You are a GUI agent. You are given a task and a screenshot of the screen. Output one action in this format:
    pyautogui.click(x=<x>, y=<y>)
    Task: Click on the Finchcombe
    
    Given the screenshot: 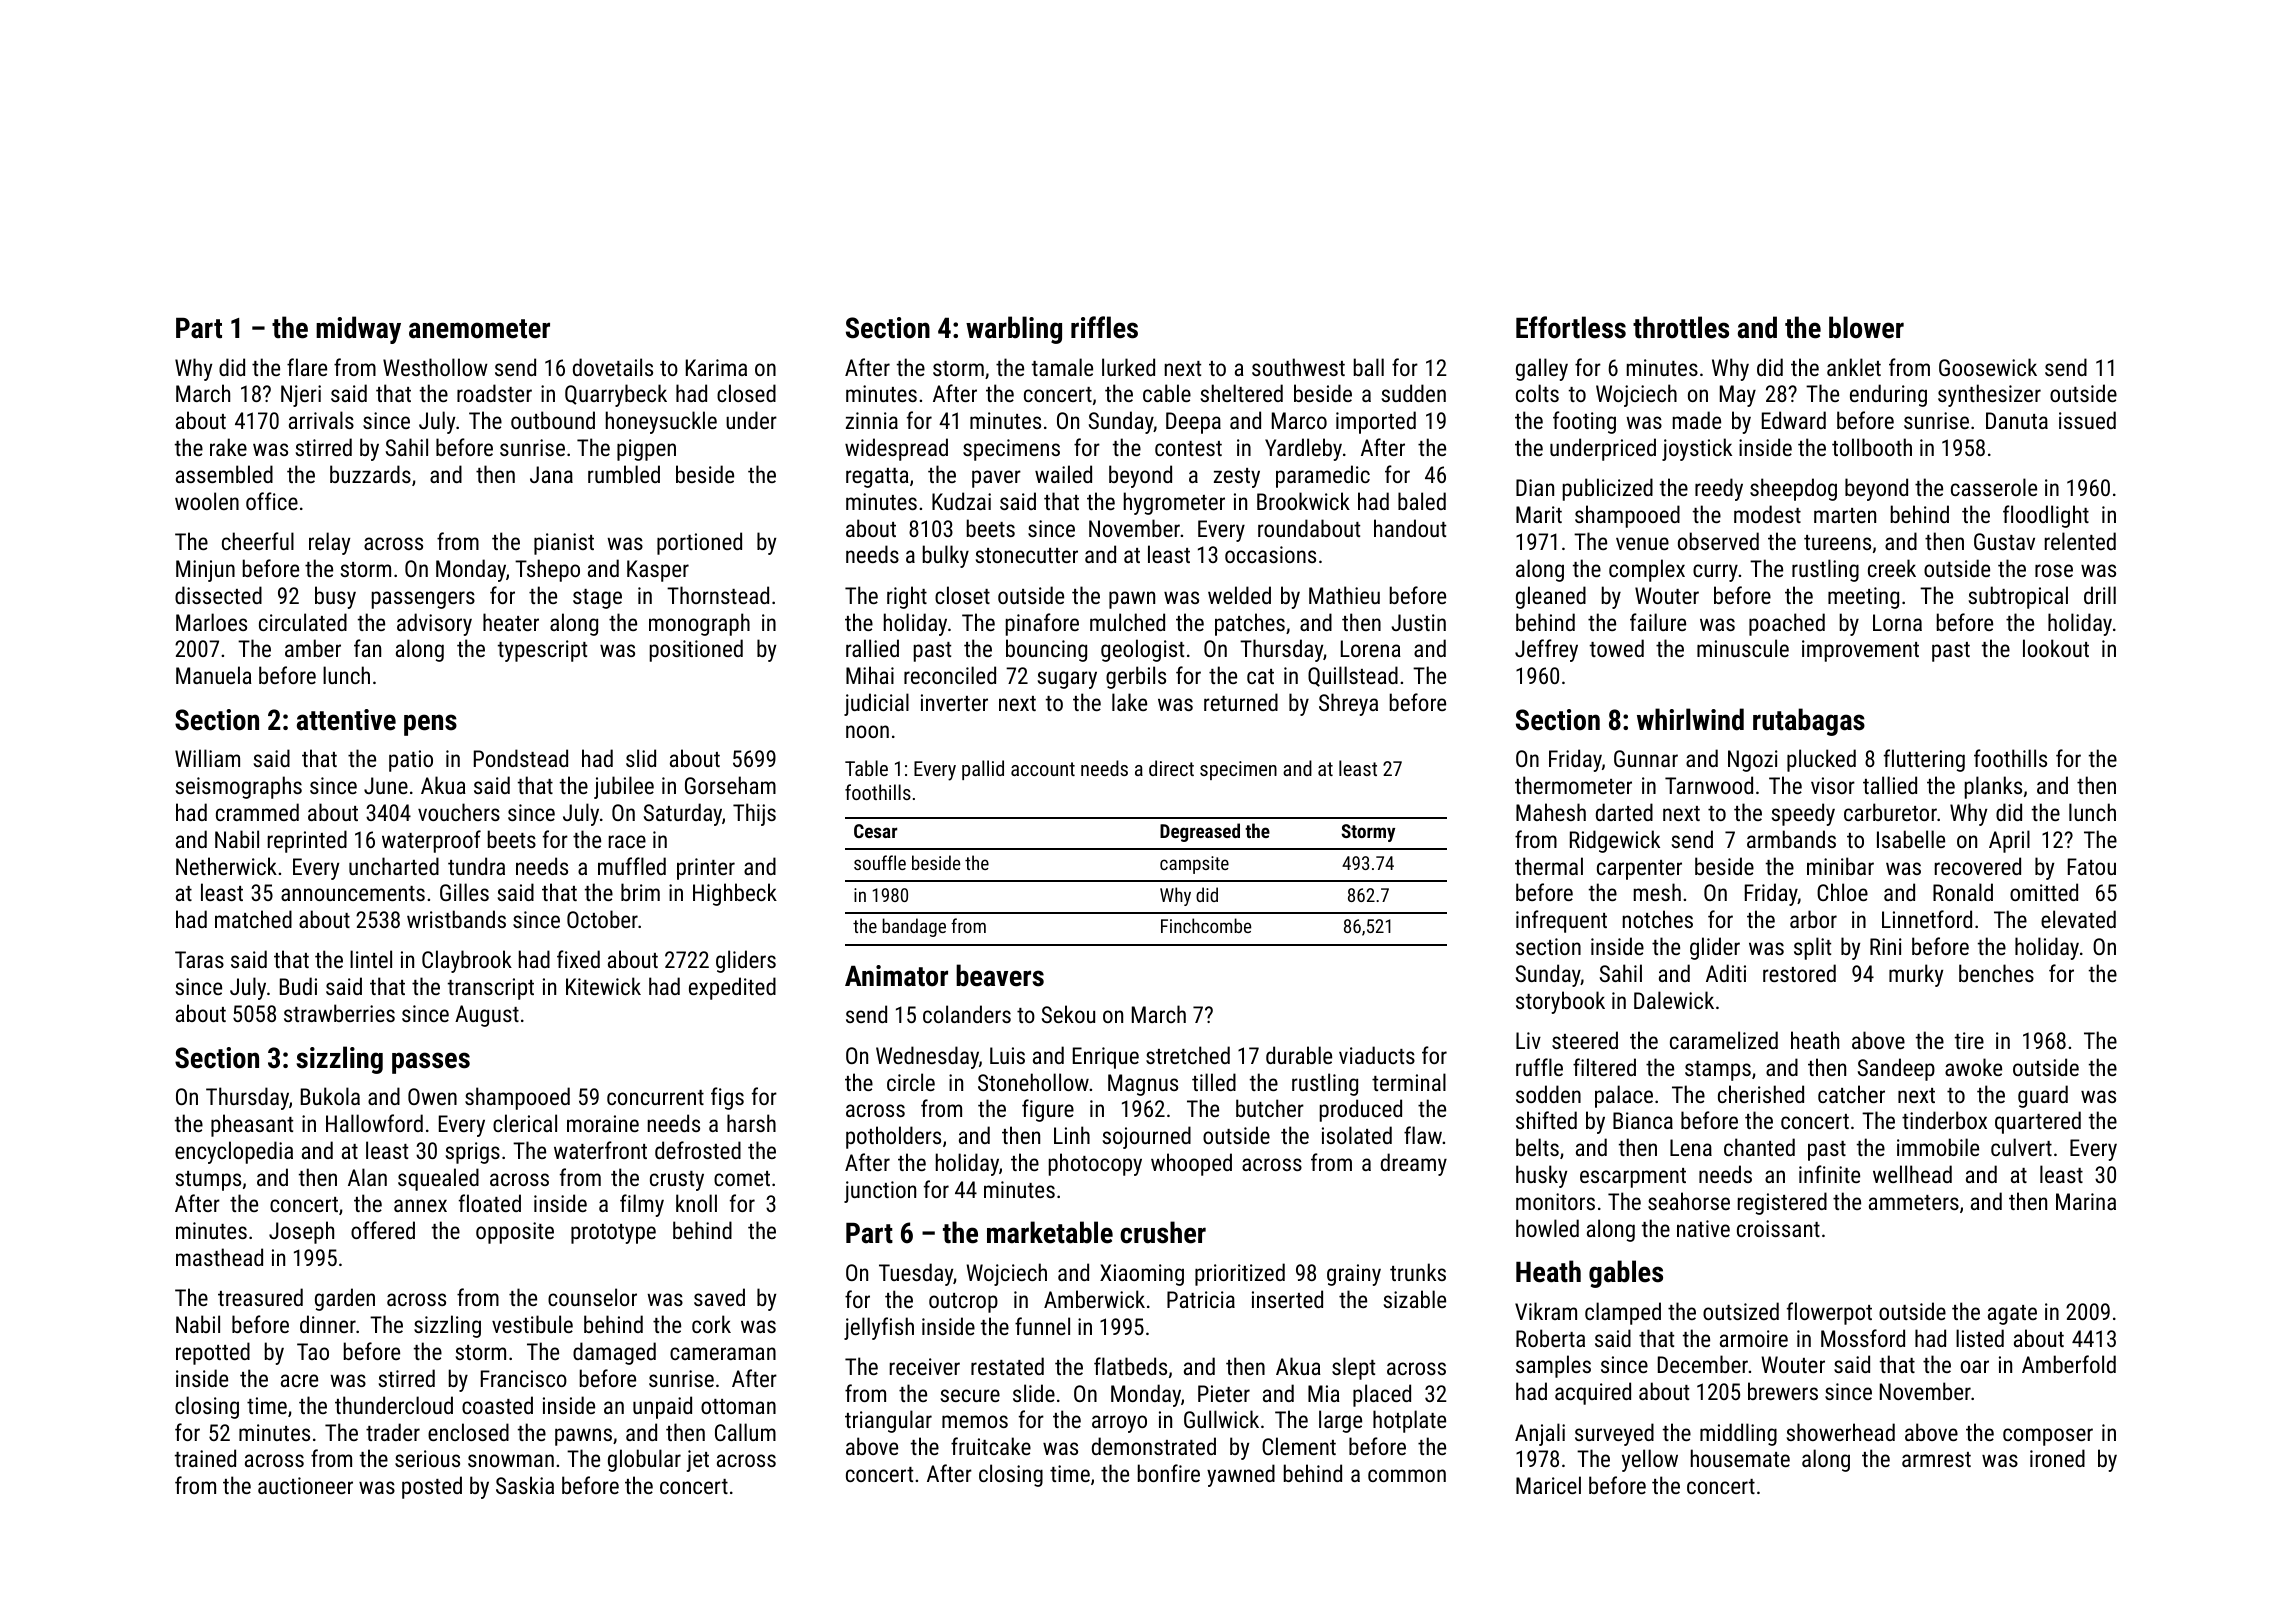 What is the action you would take?
    pyautogui.click(x=1206, y=925)
